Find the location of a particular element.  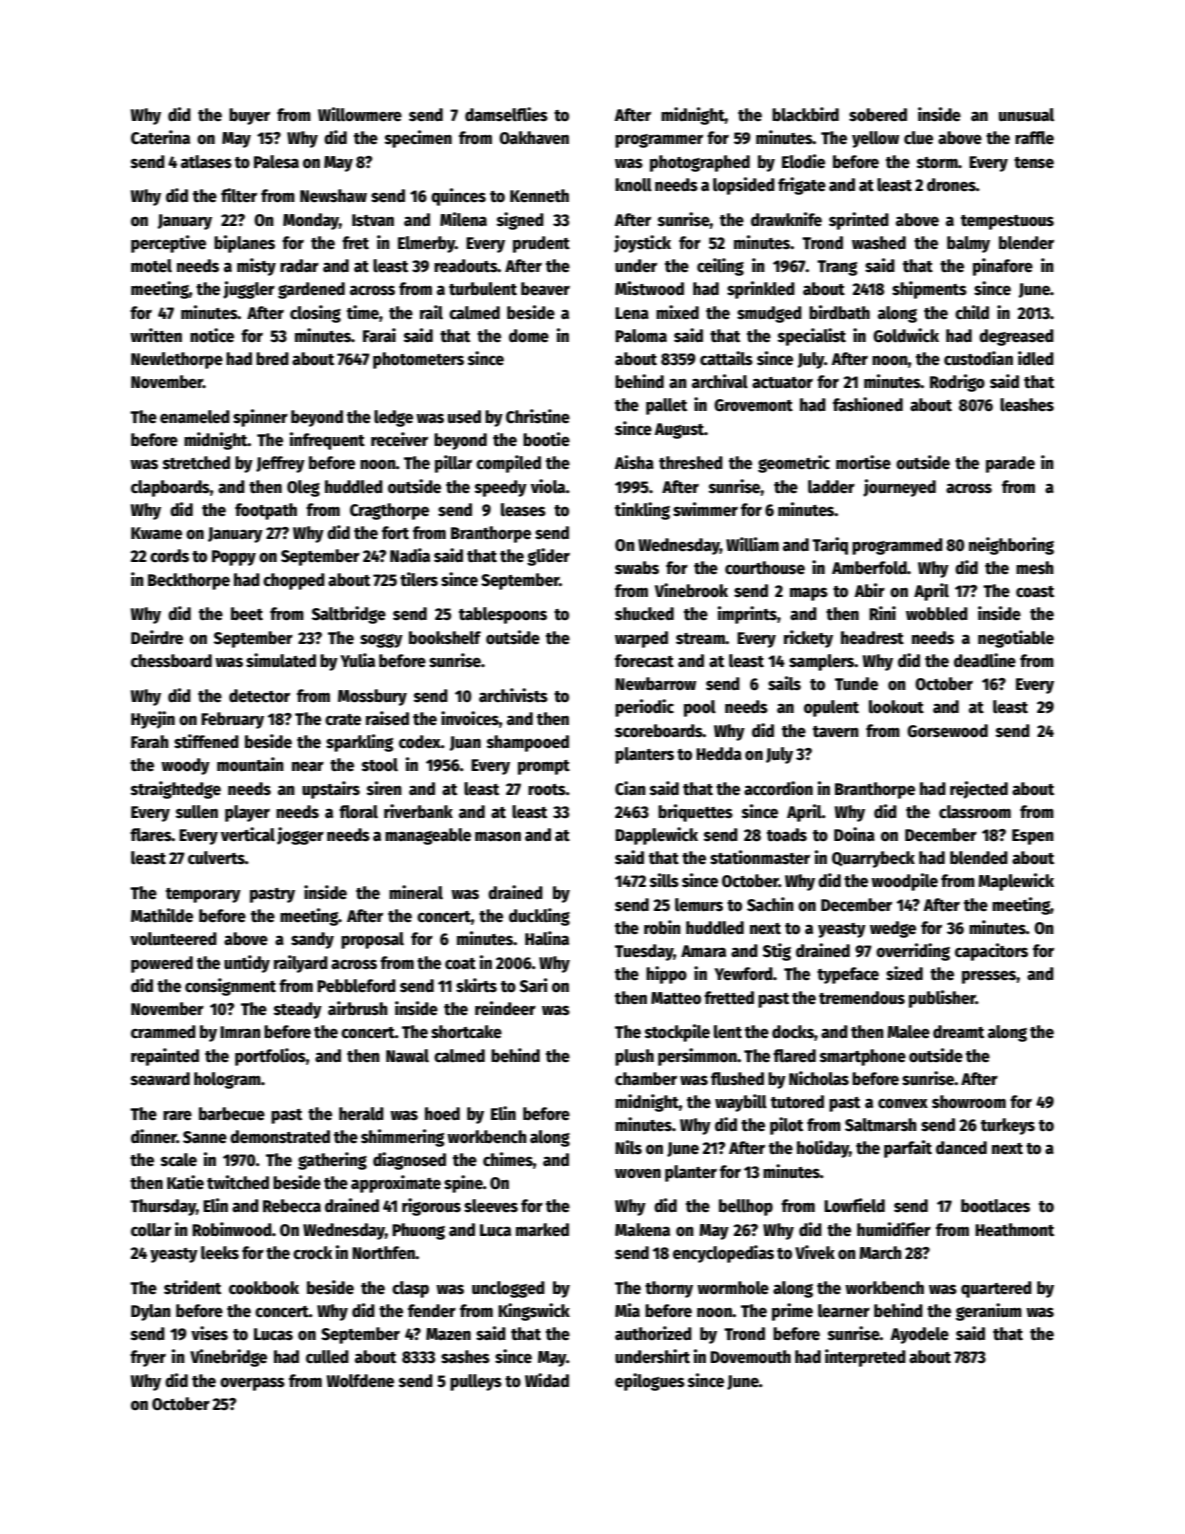

wobbled is located at coordinates (937, 614).
